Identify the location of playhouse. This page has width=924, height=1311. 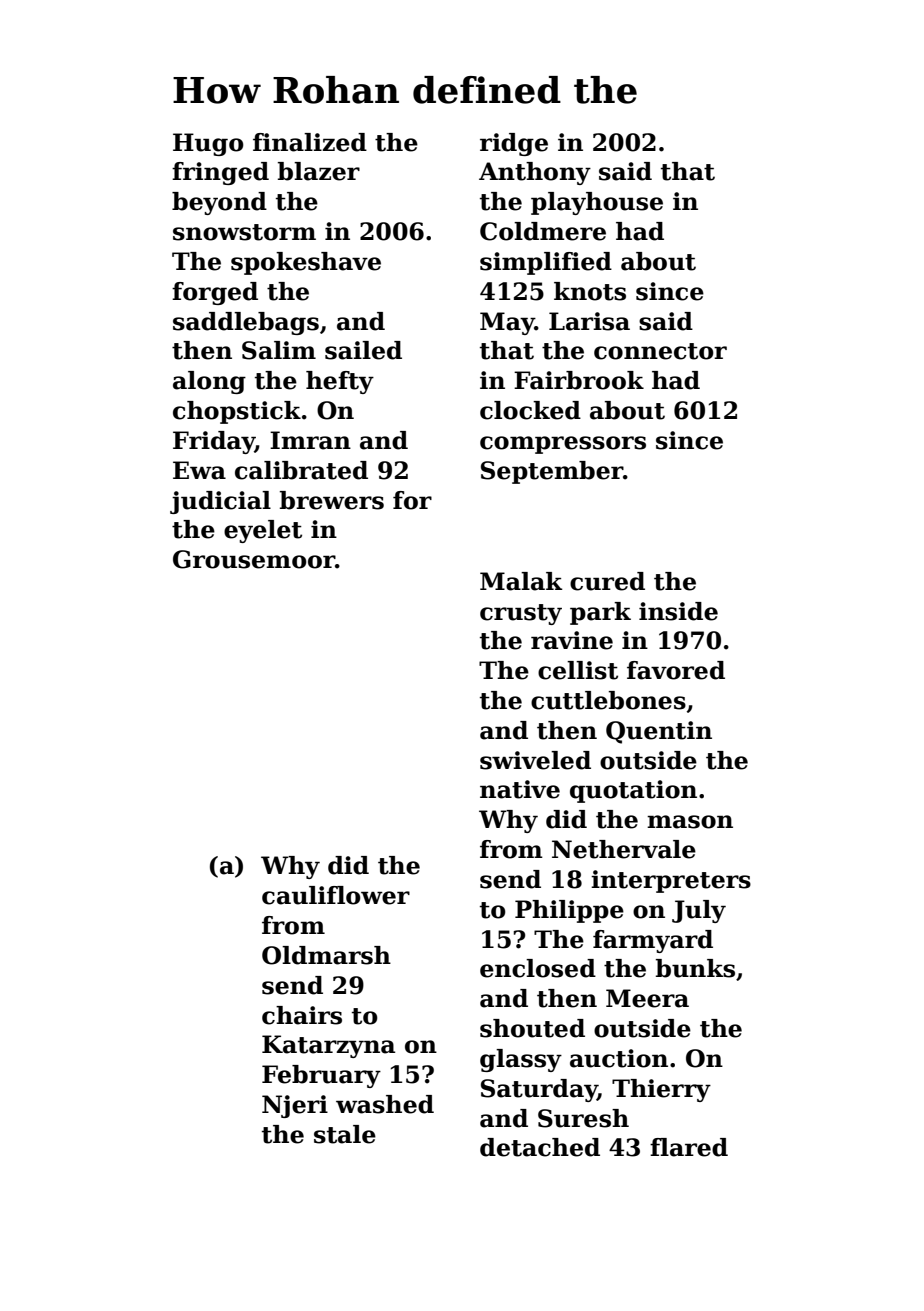
(597, 203).
